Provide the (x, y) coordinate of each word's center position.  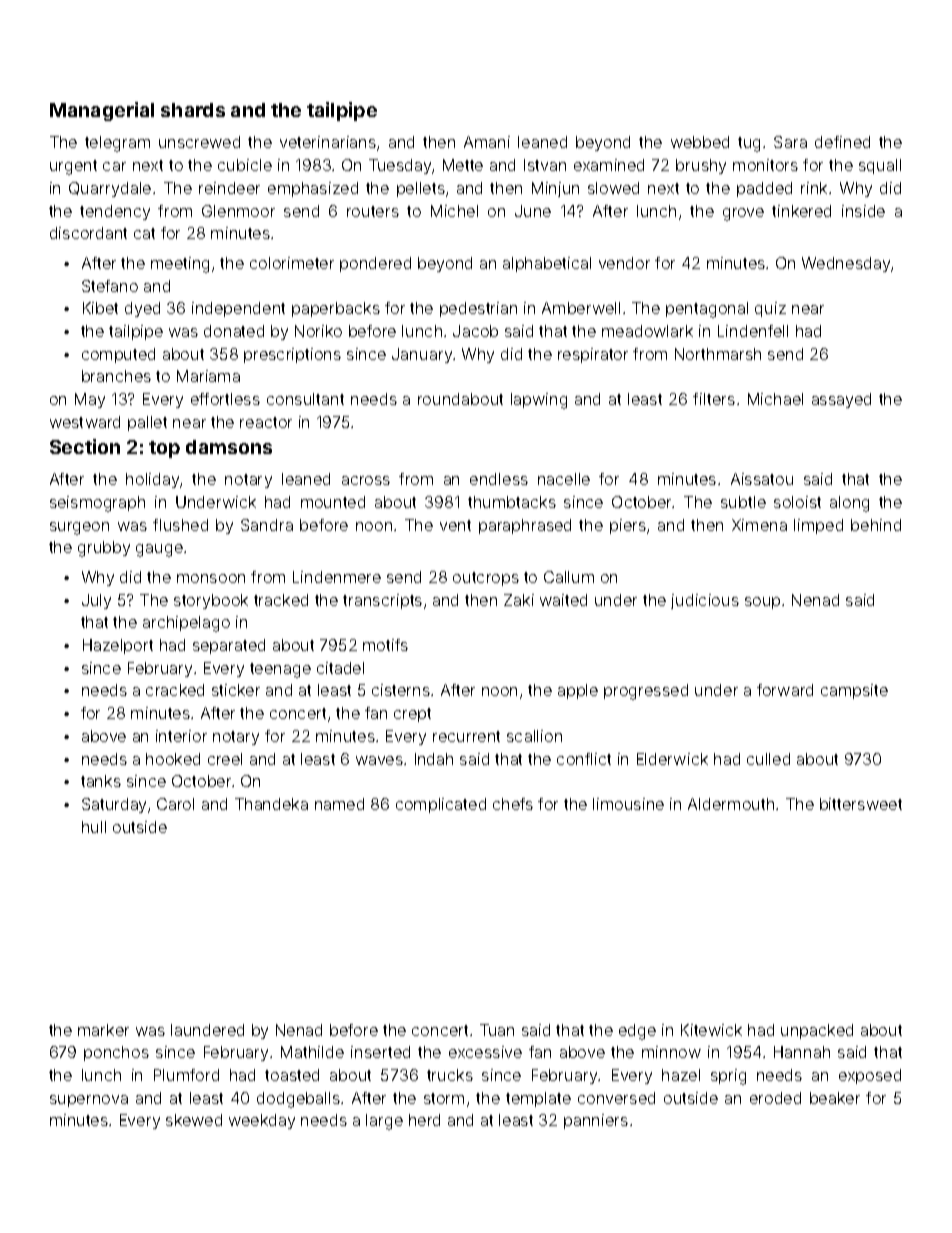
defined (842, 142)
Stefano (110, 286)
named (339, 804)
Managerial (102, 111)
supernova (89, 1101)
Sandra (267, 525)
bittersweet (861, 804)
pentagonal (707, 310)
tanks (101, 781)
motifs (385, 645)
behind (876, 525)
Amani (487, 142)
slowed (613, 188)
